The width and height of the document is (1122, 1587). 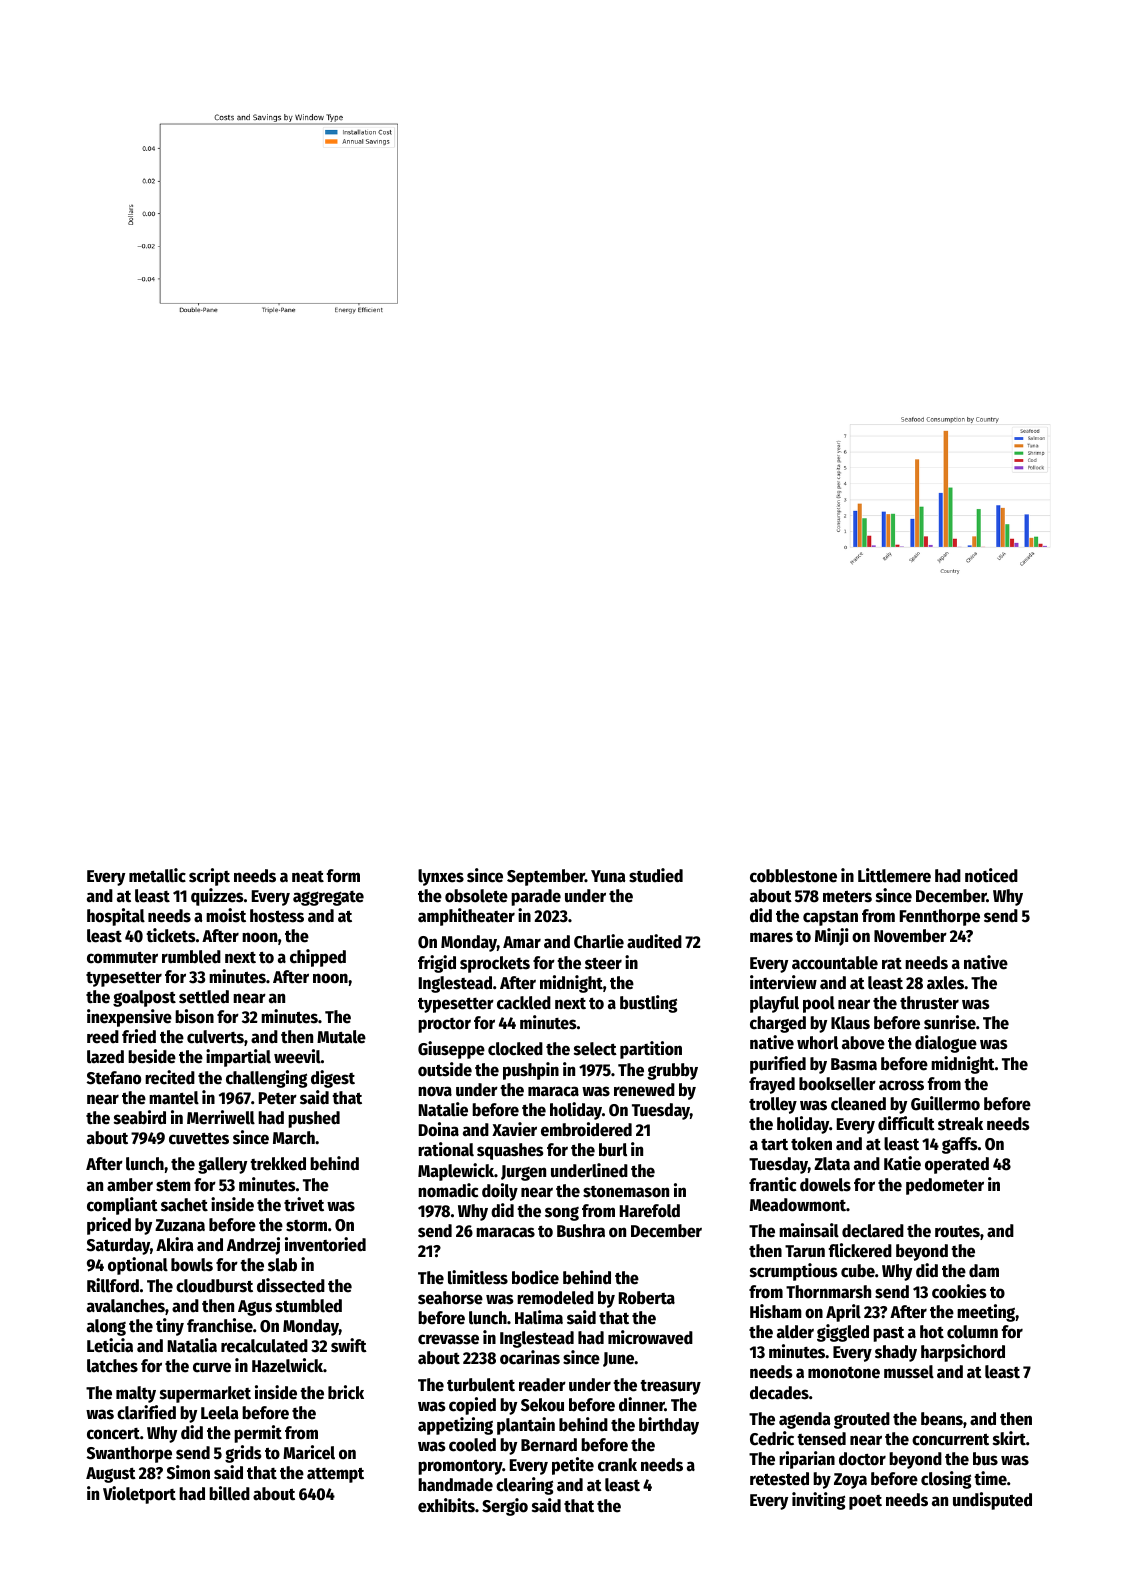 What do you see at coordinates (581, 1231) in the document?
I see `Bushra` at bounding box center [581, 1231].
